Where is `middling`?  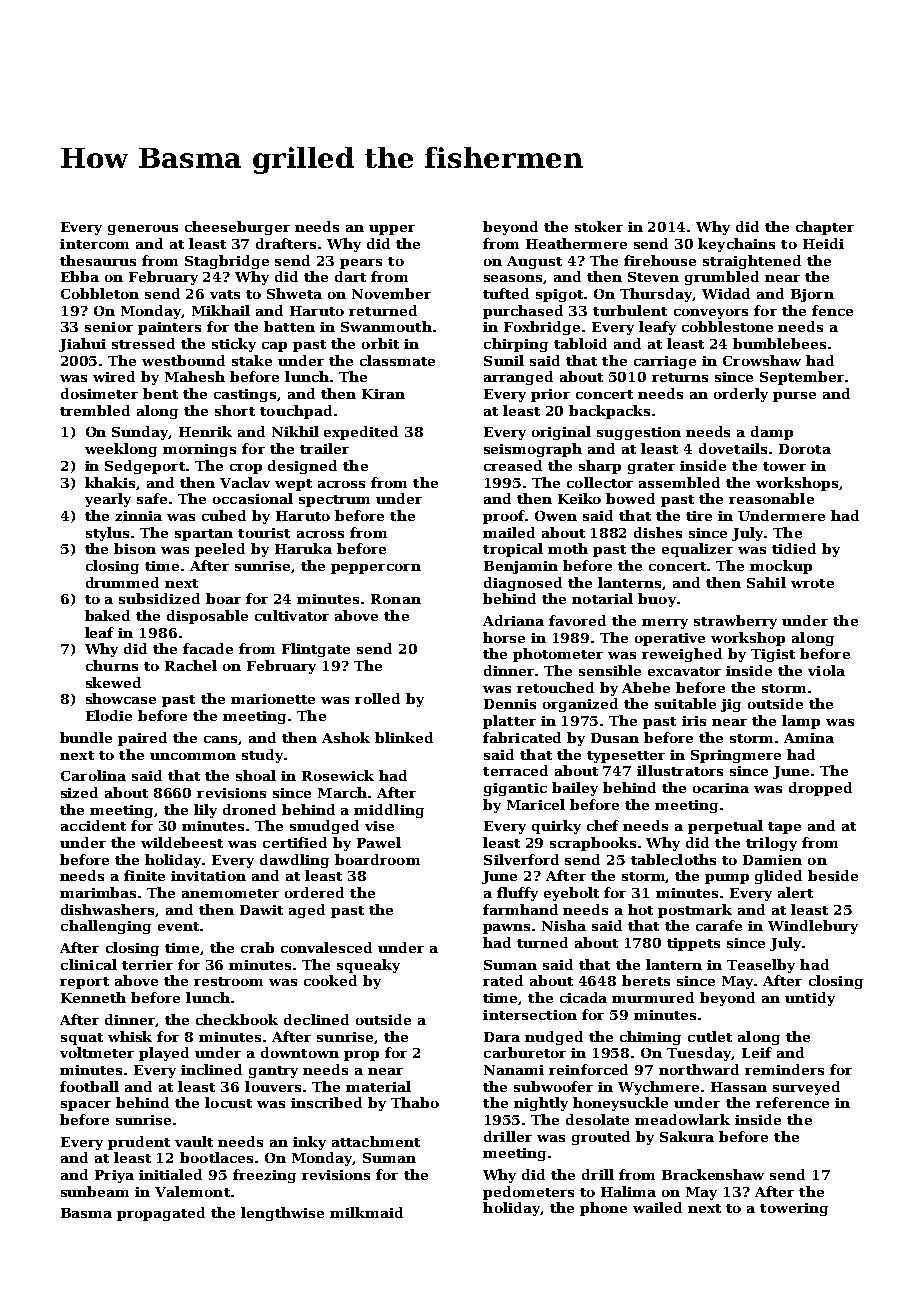
middling is located at coordinates (389, 811).
